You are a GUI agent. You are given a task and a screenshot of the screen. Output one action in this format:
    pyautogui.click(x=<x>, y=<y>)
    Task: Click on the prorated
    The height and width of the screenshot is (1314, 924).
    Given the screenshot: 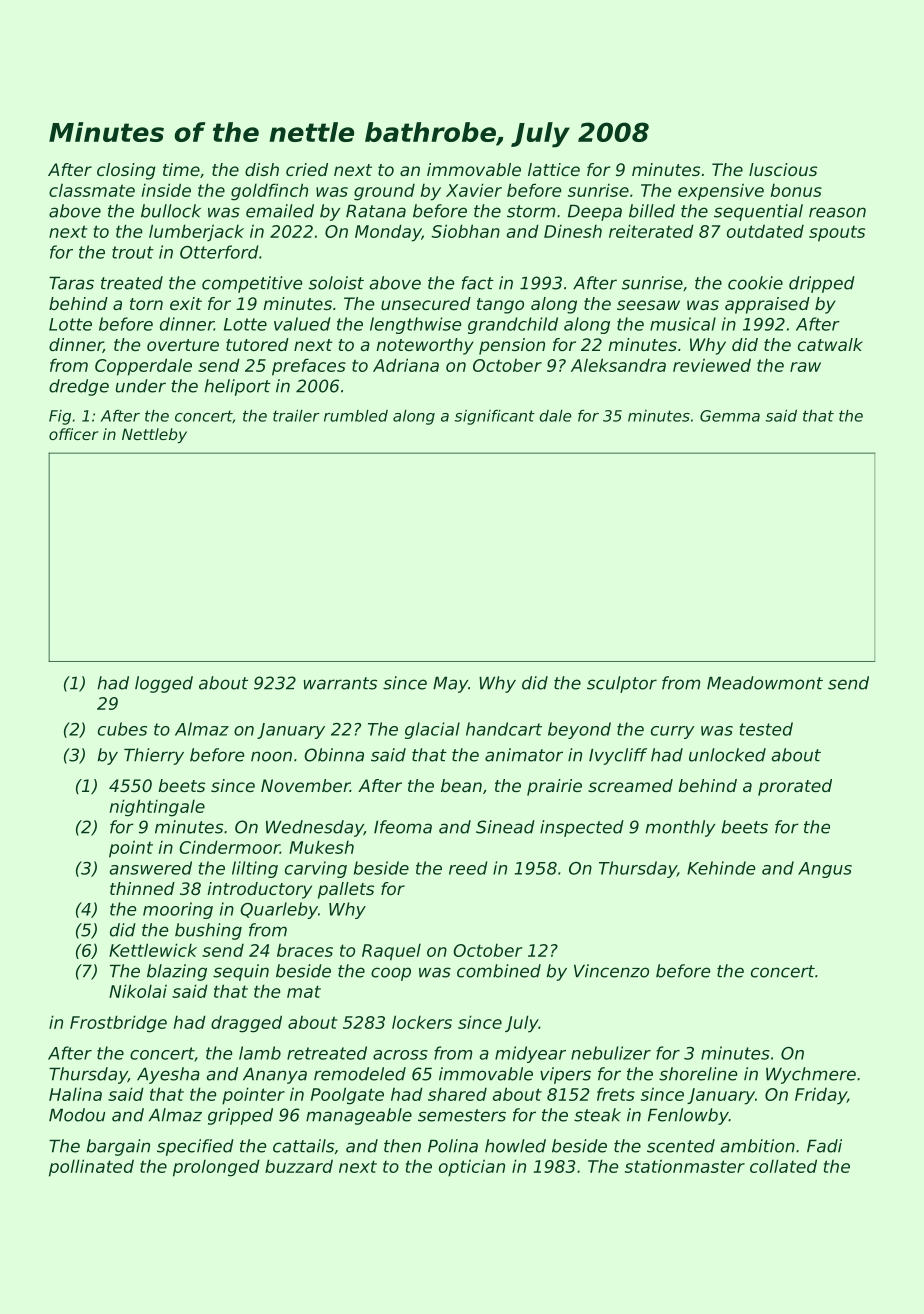 What is the action you would take?
    pyautogui.click(x=795, y=787)
